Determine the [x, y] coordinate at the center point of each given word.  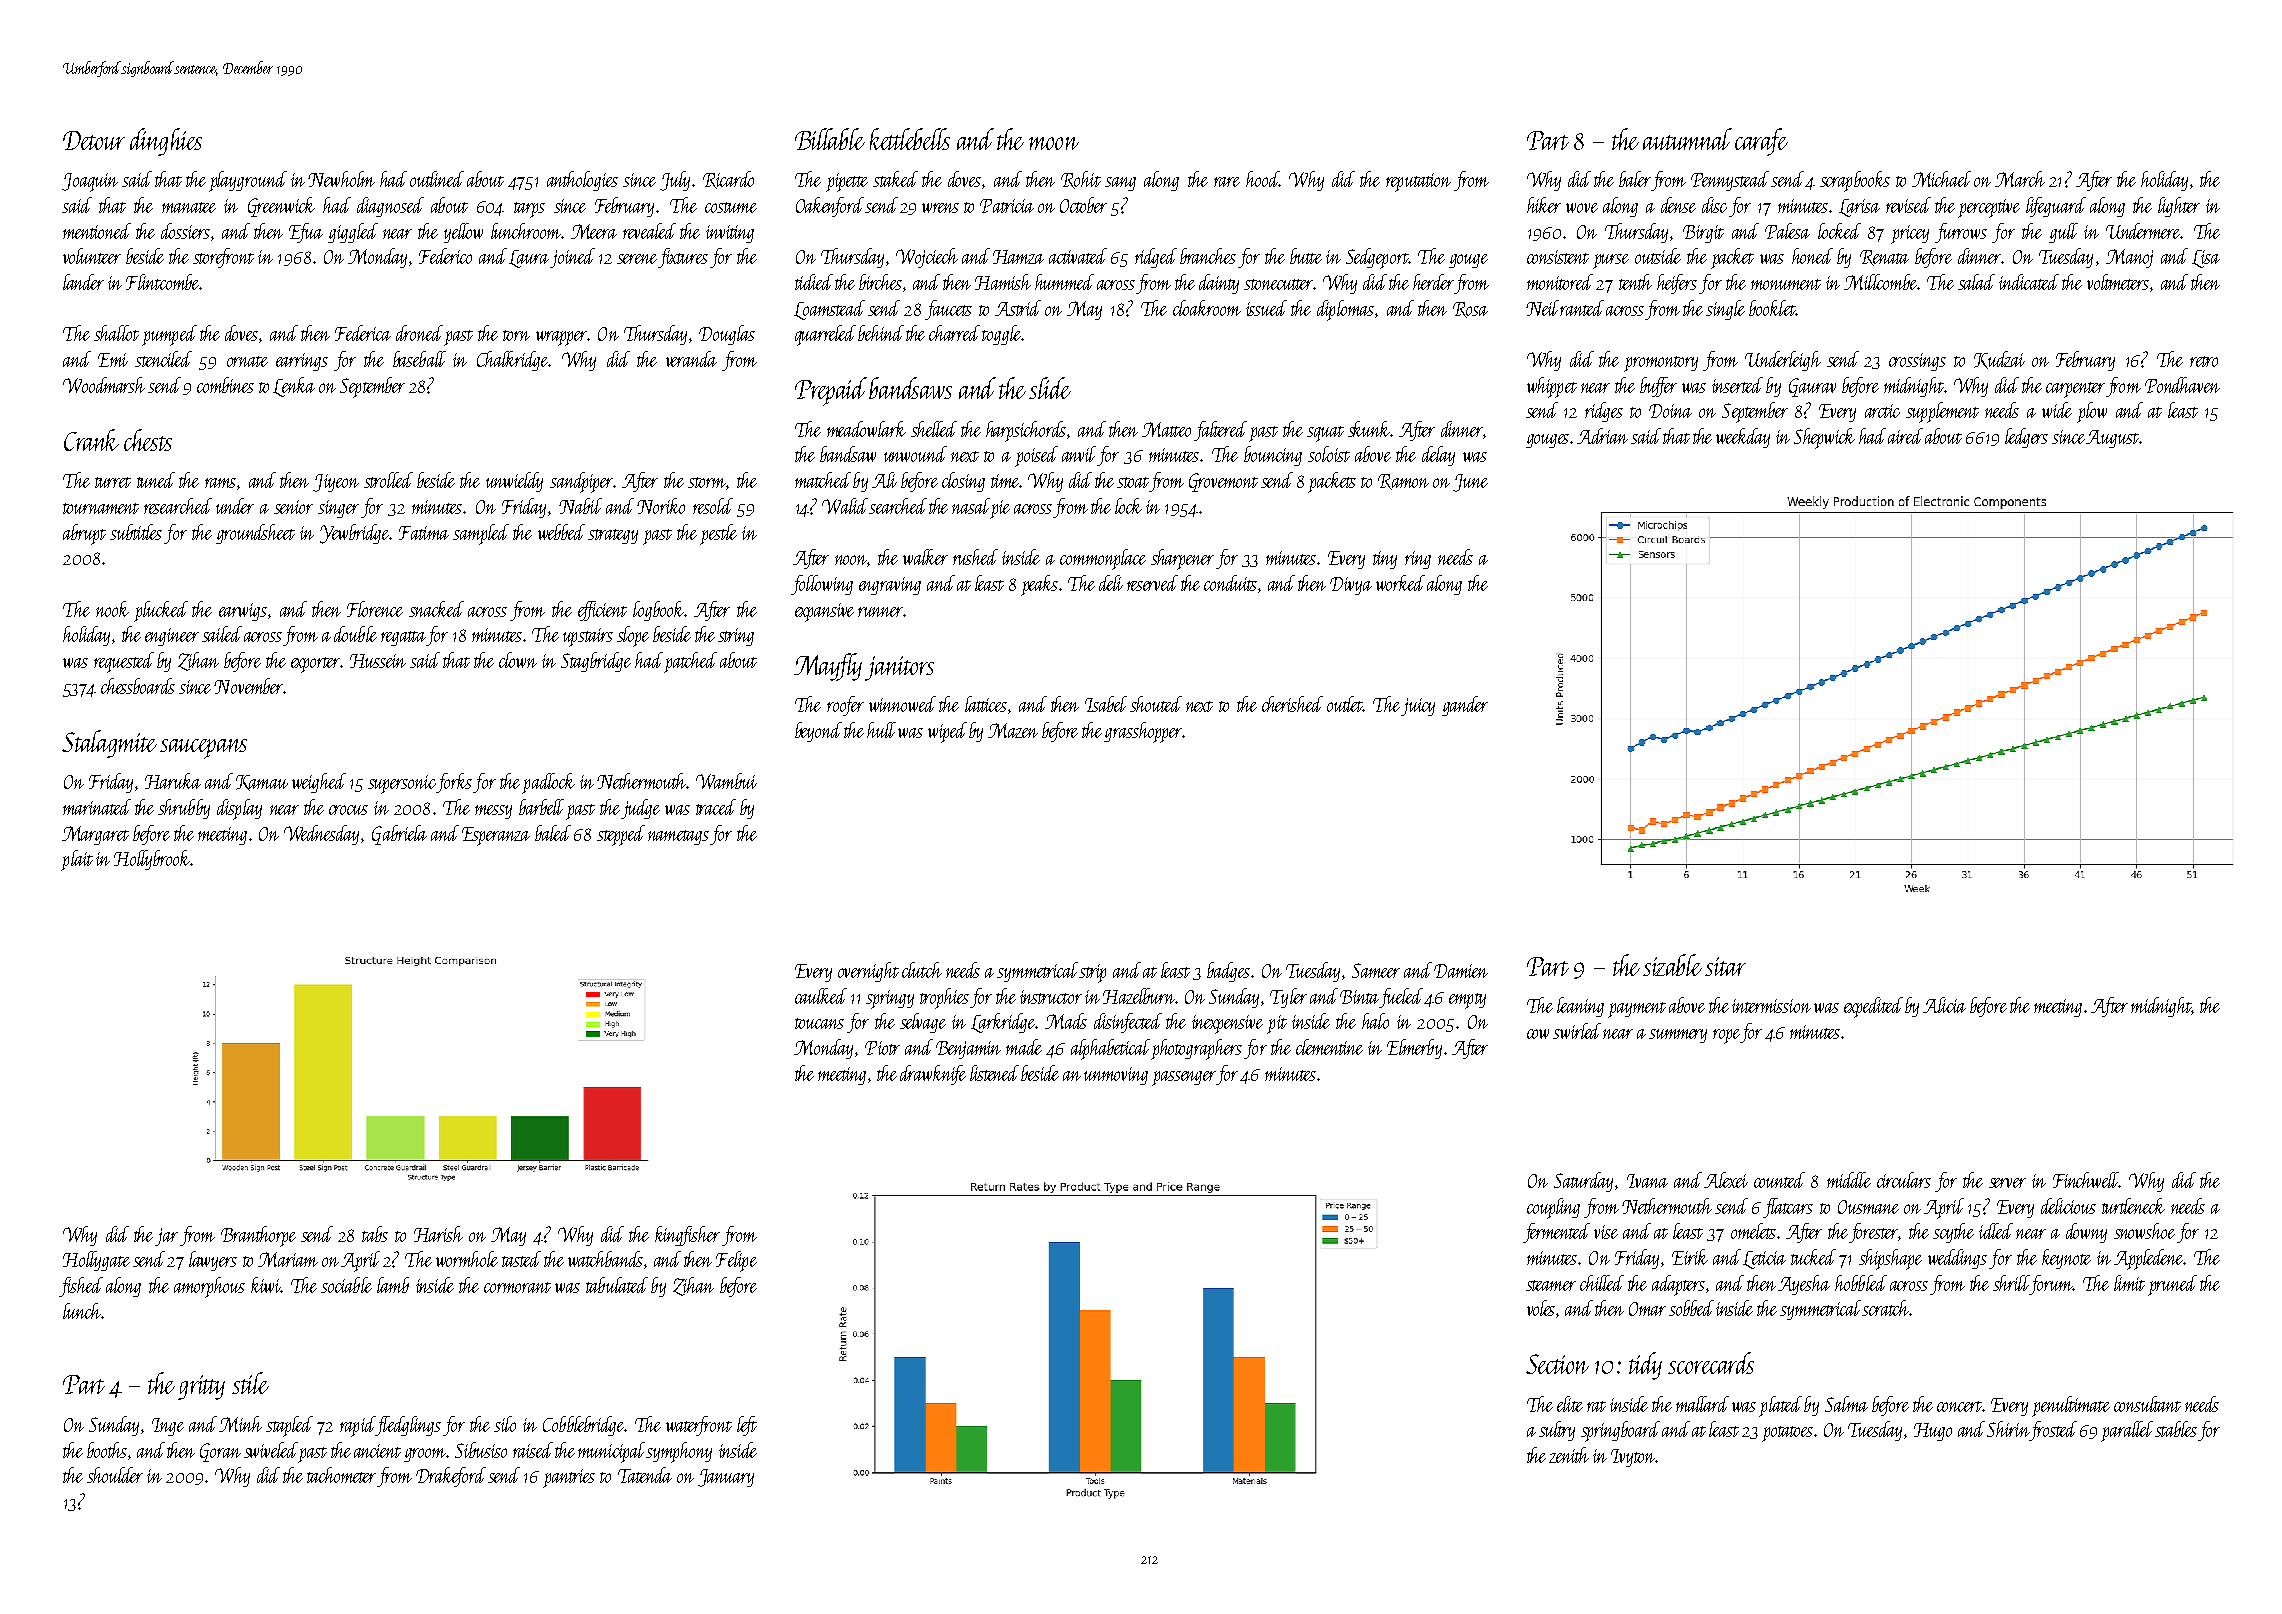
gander [1465, 706]
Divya [1351, 586]
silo [505, 1424]
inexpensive [1227, 1024]
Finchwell [2086, 1180]
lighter [2179, 207]
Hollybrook [152, 860]
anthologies [582, 181]
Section [1557, 1364]
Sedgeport [1377, 258]
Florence [375, 609]
